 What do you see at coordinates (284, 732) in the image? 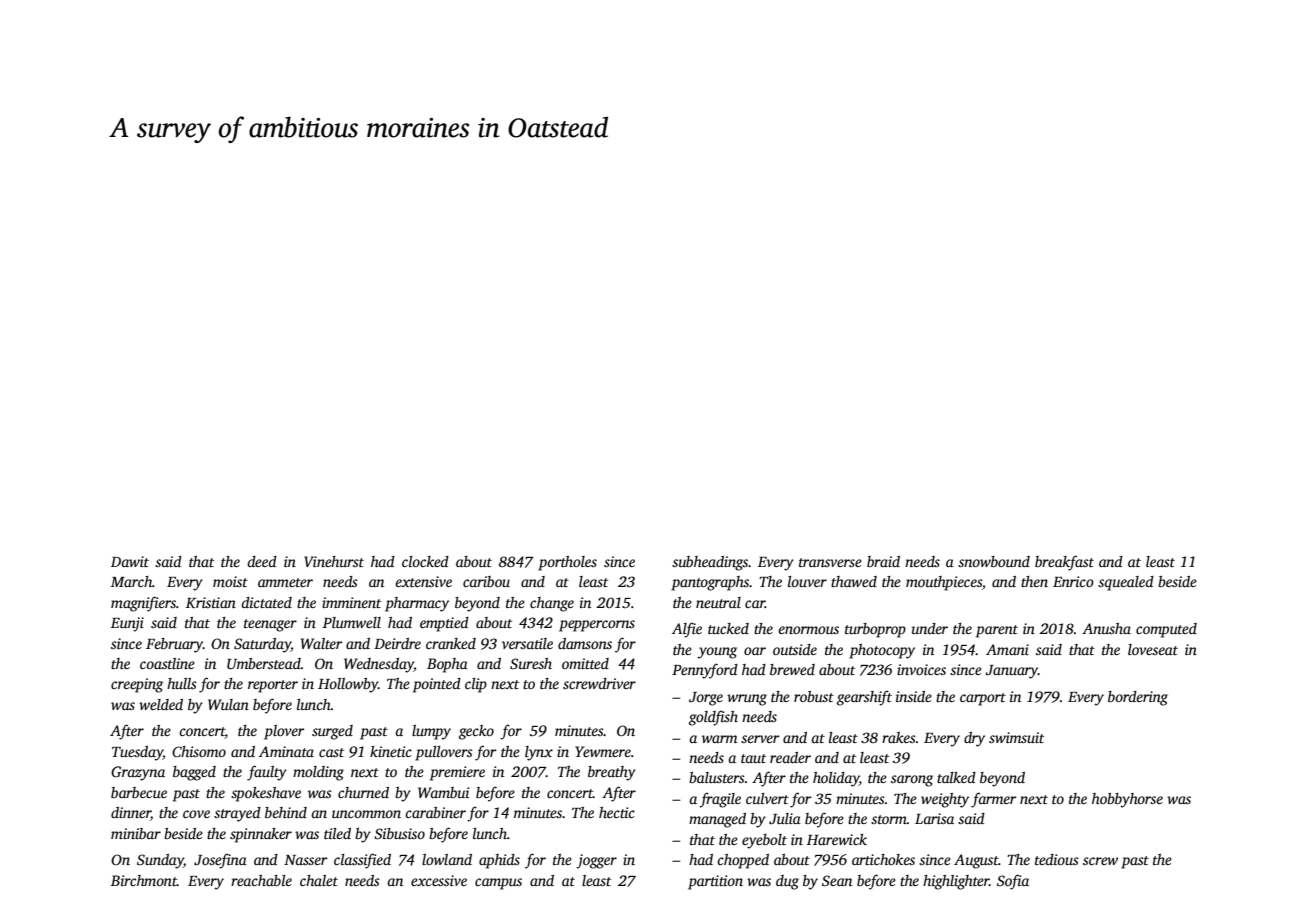
I see `plover` at bounding box center [284, 732].
